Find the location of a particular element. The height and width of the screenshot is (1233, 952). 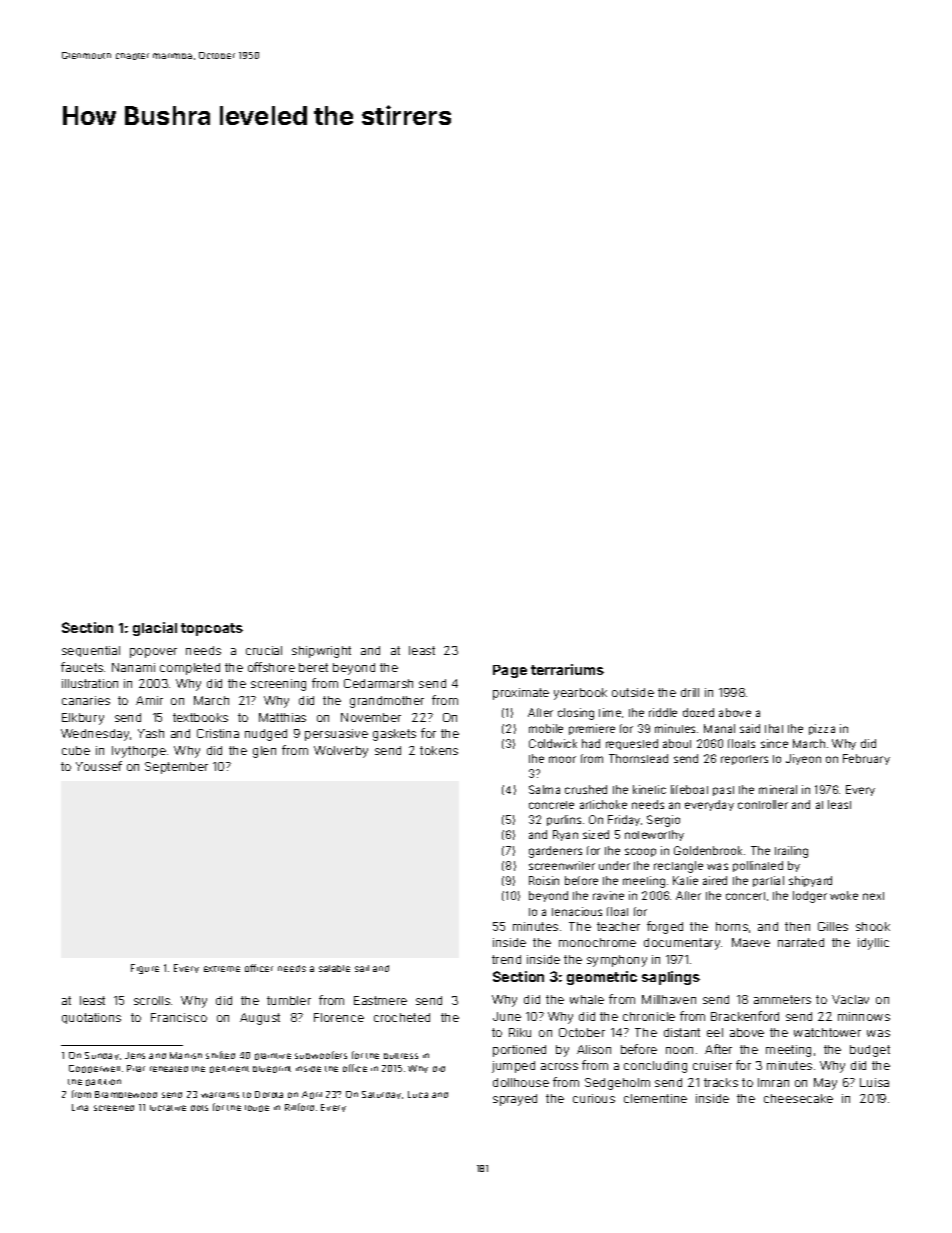

glacial is located at coordinates (155, 629).
